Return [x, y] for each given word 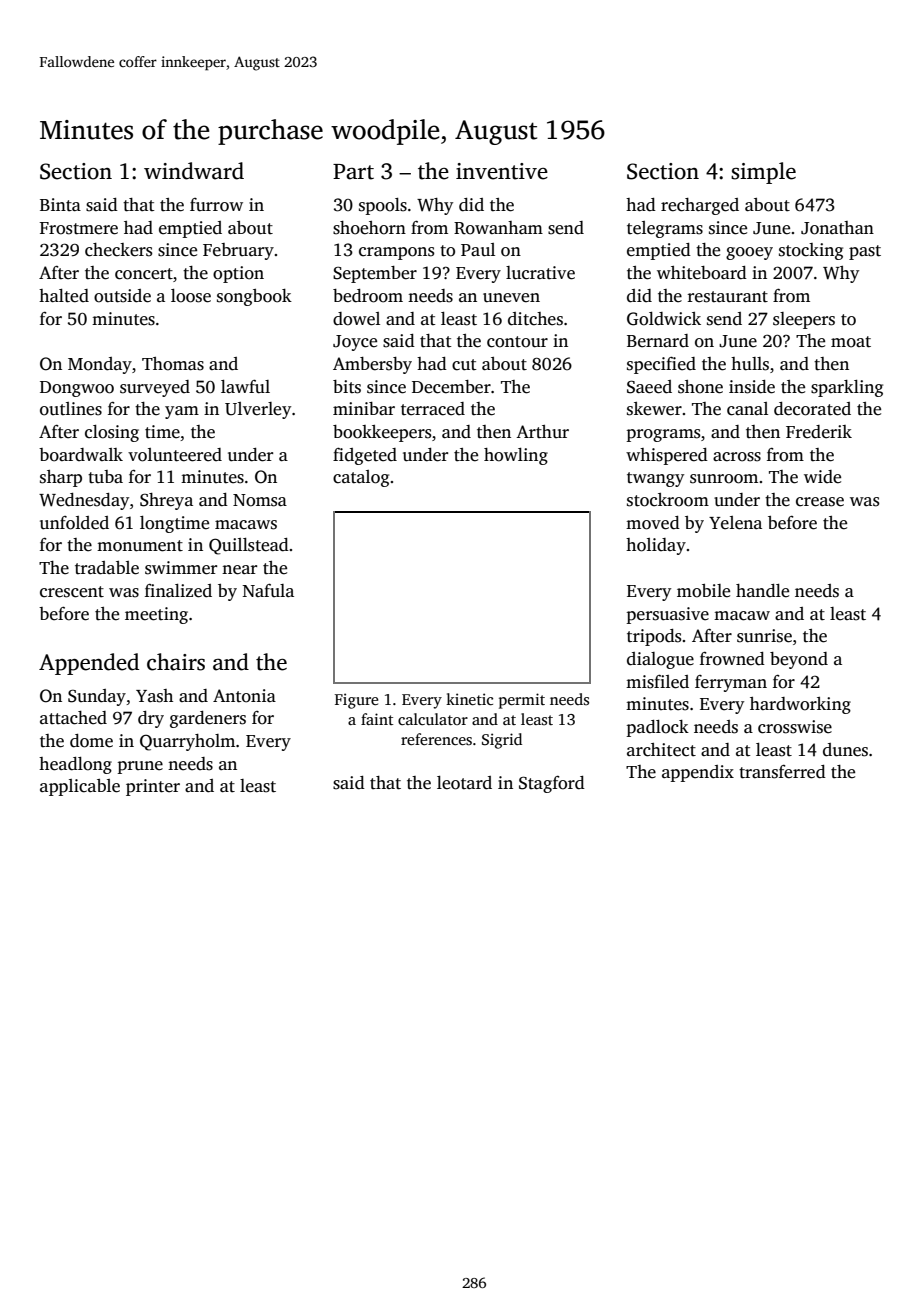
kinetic [469, 699]
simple [763, 173]
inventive [502, 171]
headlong [75, 765]
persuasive [667, 615]
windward [194, 171]
